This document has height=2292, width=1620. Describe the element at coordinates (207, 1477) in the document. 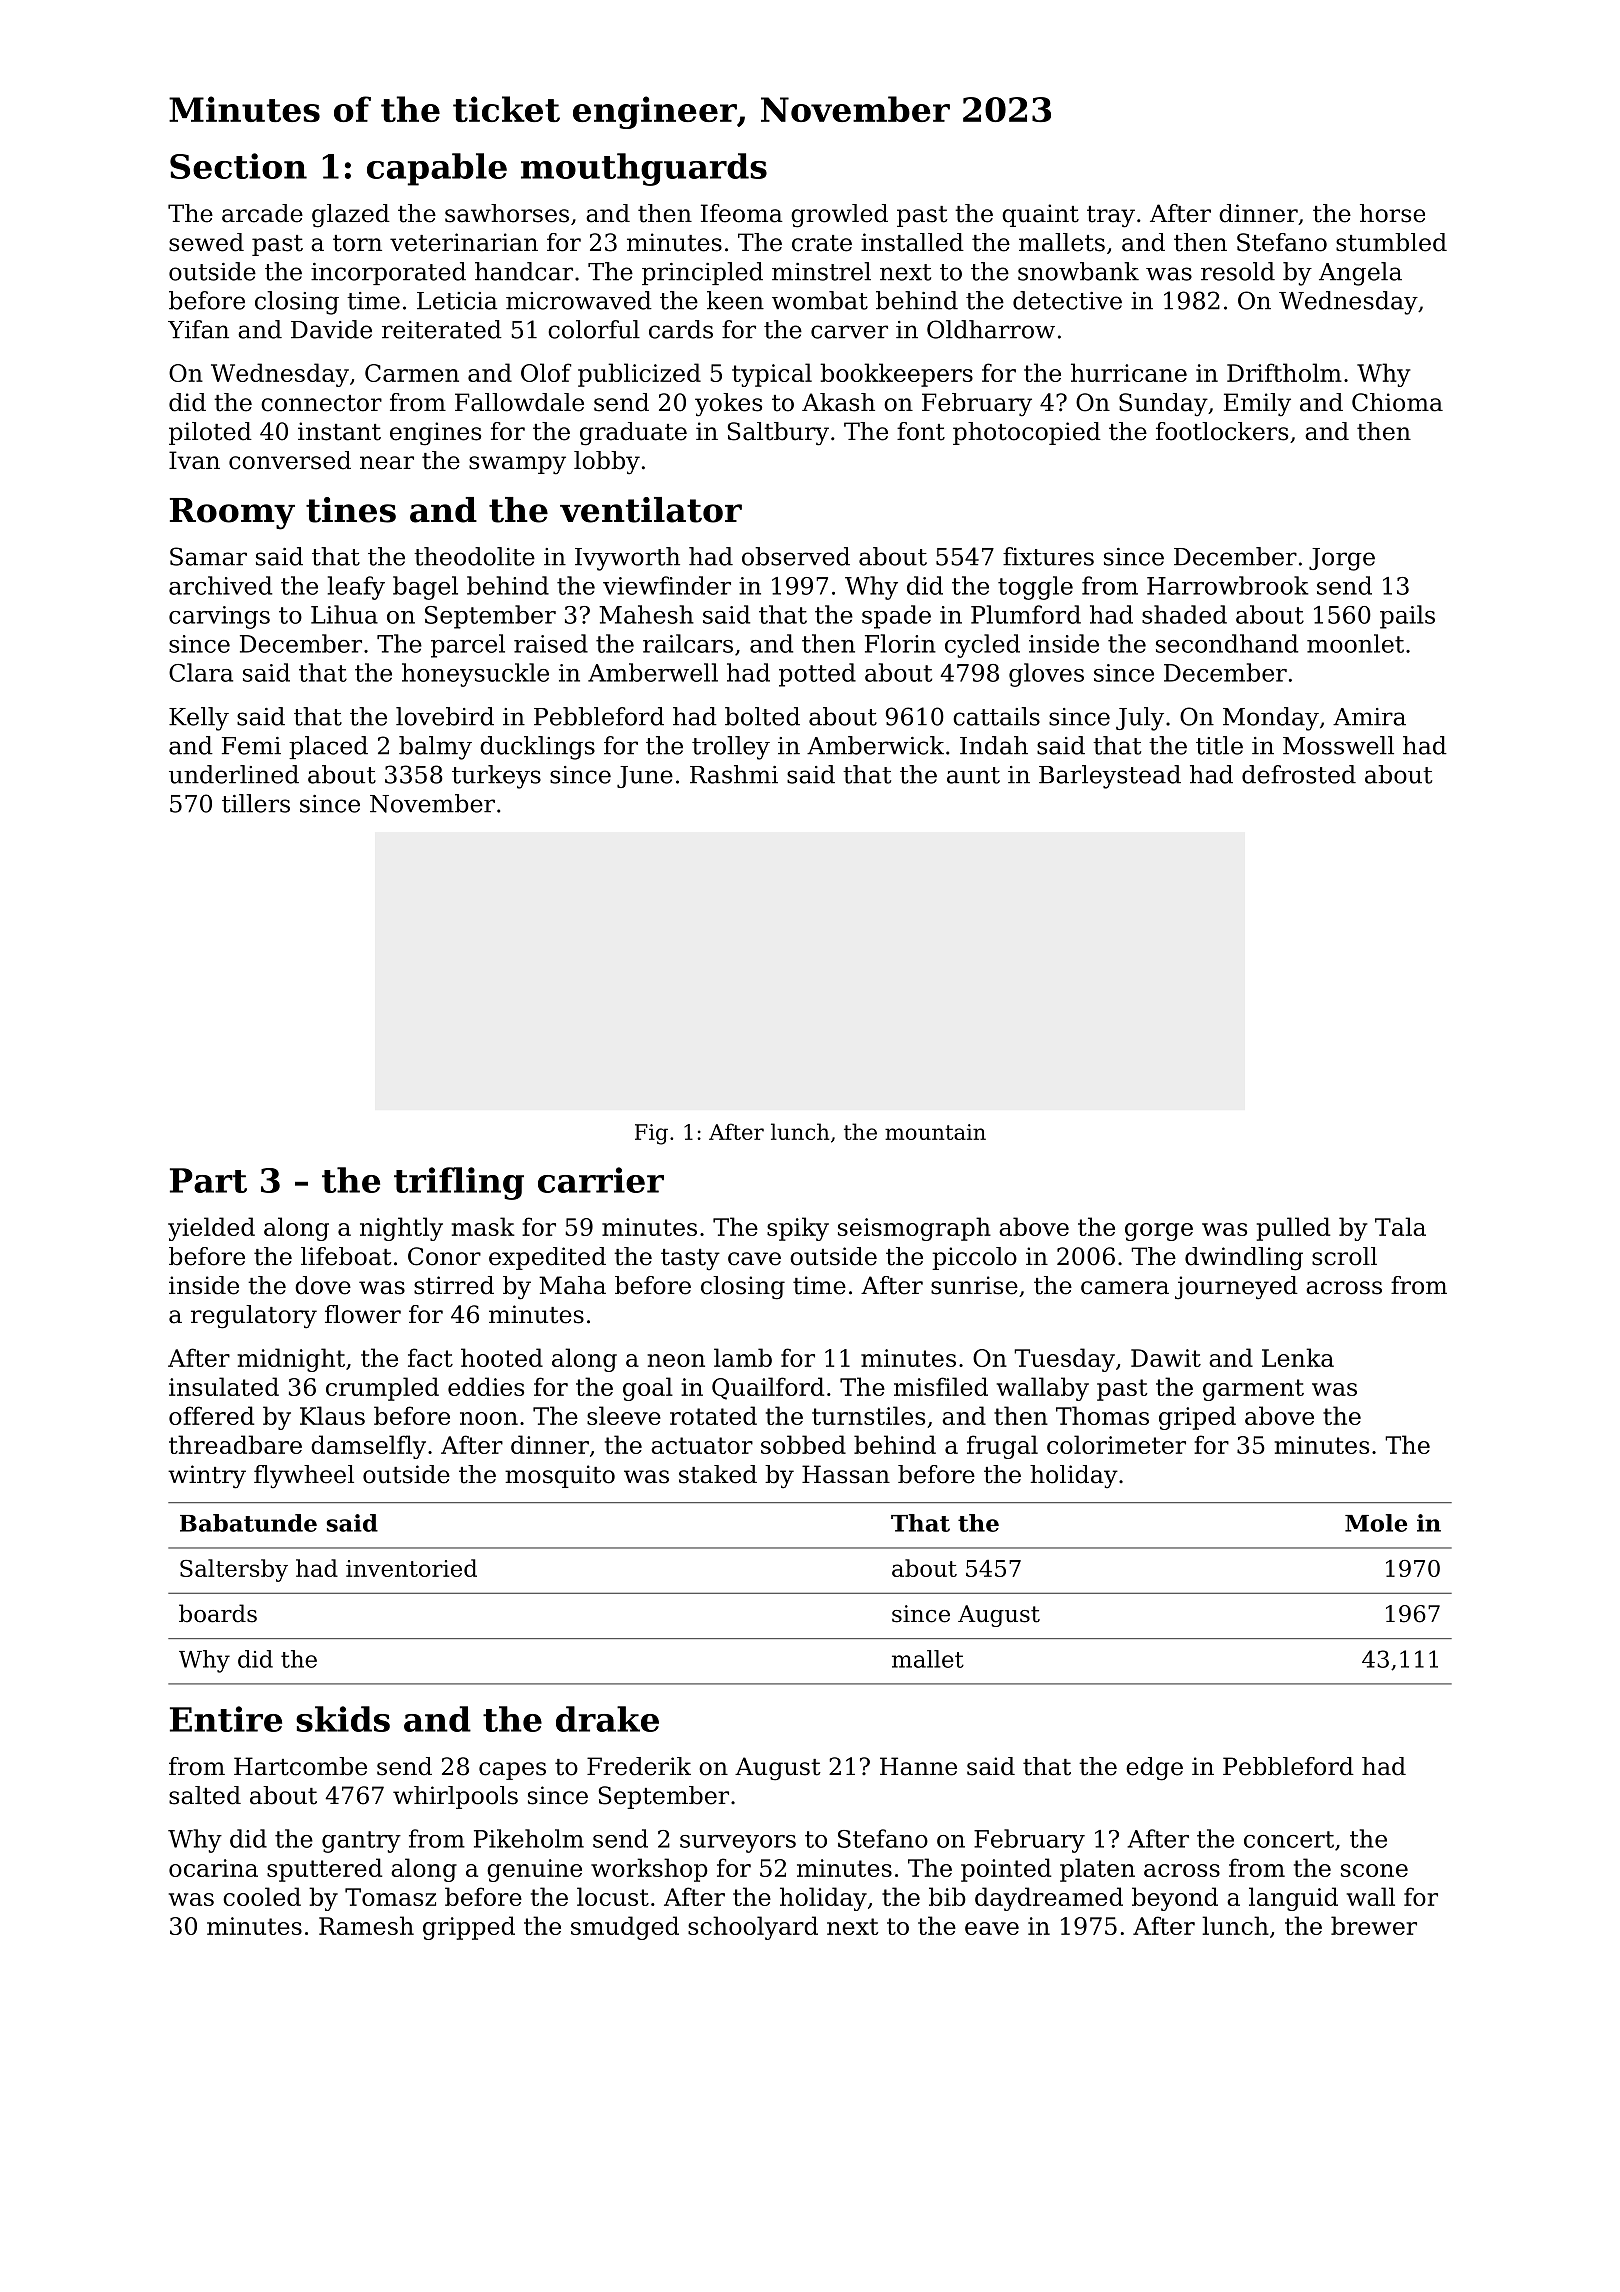

I see `wintry` at that location.
